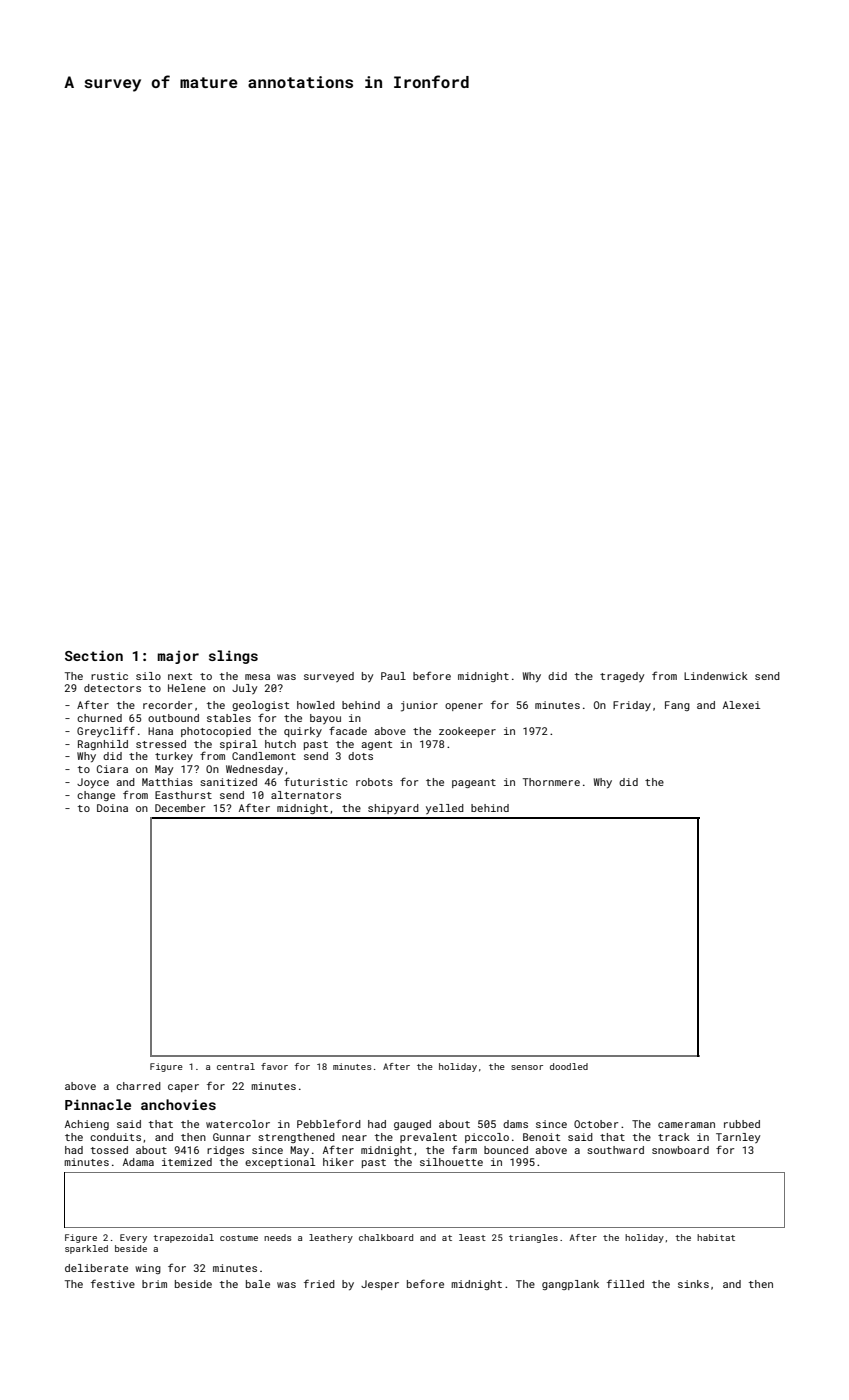 This page has height=1400, width=849. I want to click on least, so click(472, 1237).
